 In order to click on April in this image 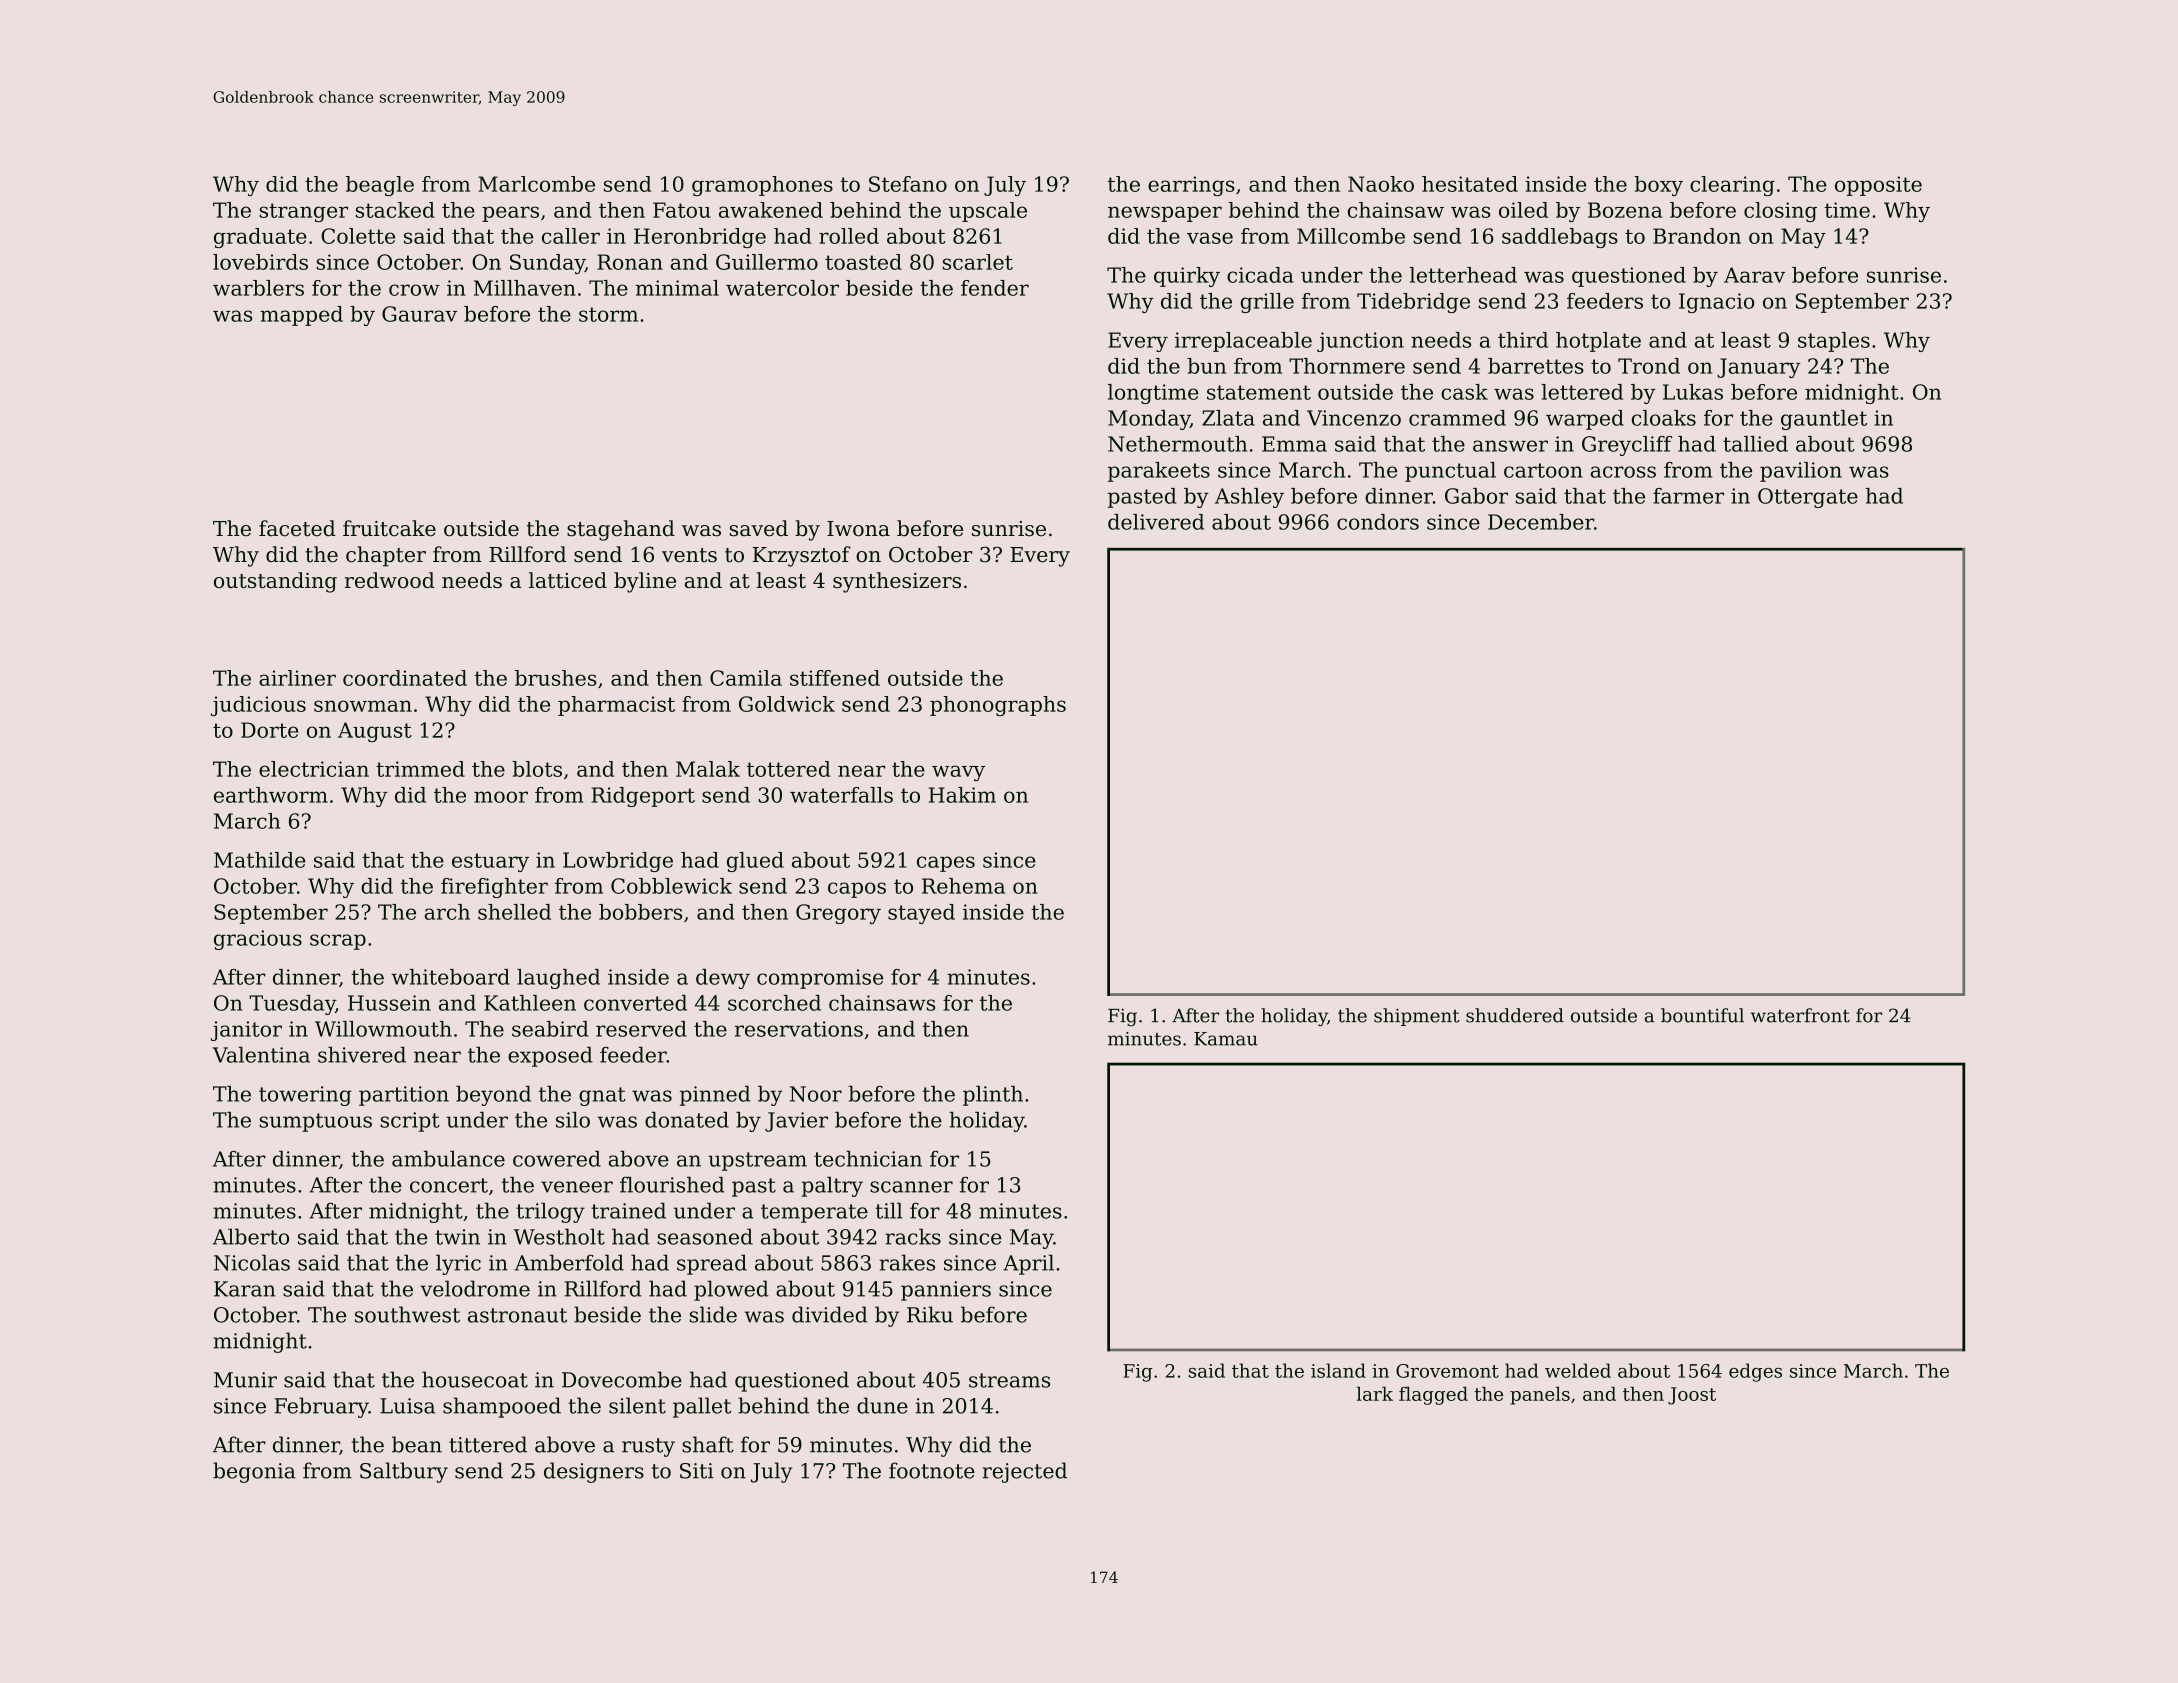, I will do `click(1028, 1264)`.
